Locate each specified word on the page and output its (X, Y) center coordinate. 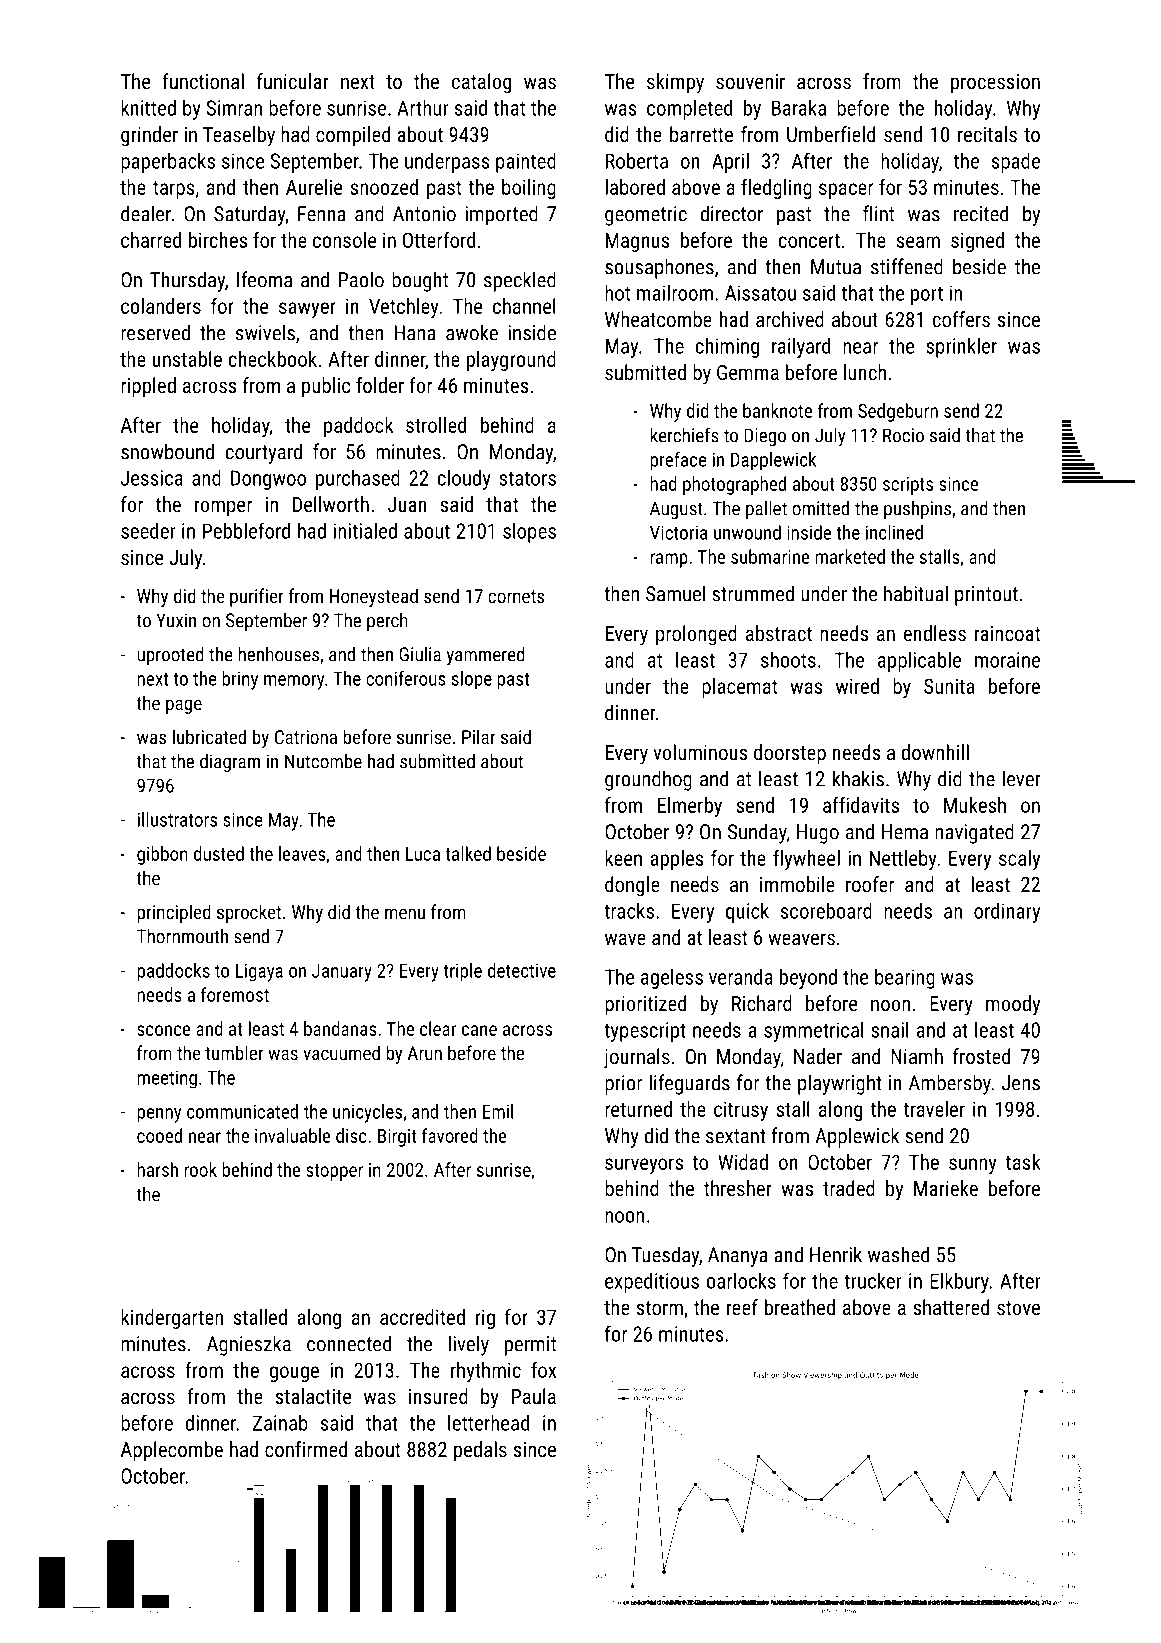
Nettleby (903, 860)
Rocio (903, 435)
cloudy (464, 480)
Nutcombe (323, 761)
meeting (167, 1080)
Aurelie (314, 187)
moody (1013, 1005)
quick (747, 913)
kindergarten (172, 1319)
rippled (148, 387)
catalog (481, 83)
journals (637, 1058)
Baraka (799, 108)
